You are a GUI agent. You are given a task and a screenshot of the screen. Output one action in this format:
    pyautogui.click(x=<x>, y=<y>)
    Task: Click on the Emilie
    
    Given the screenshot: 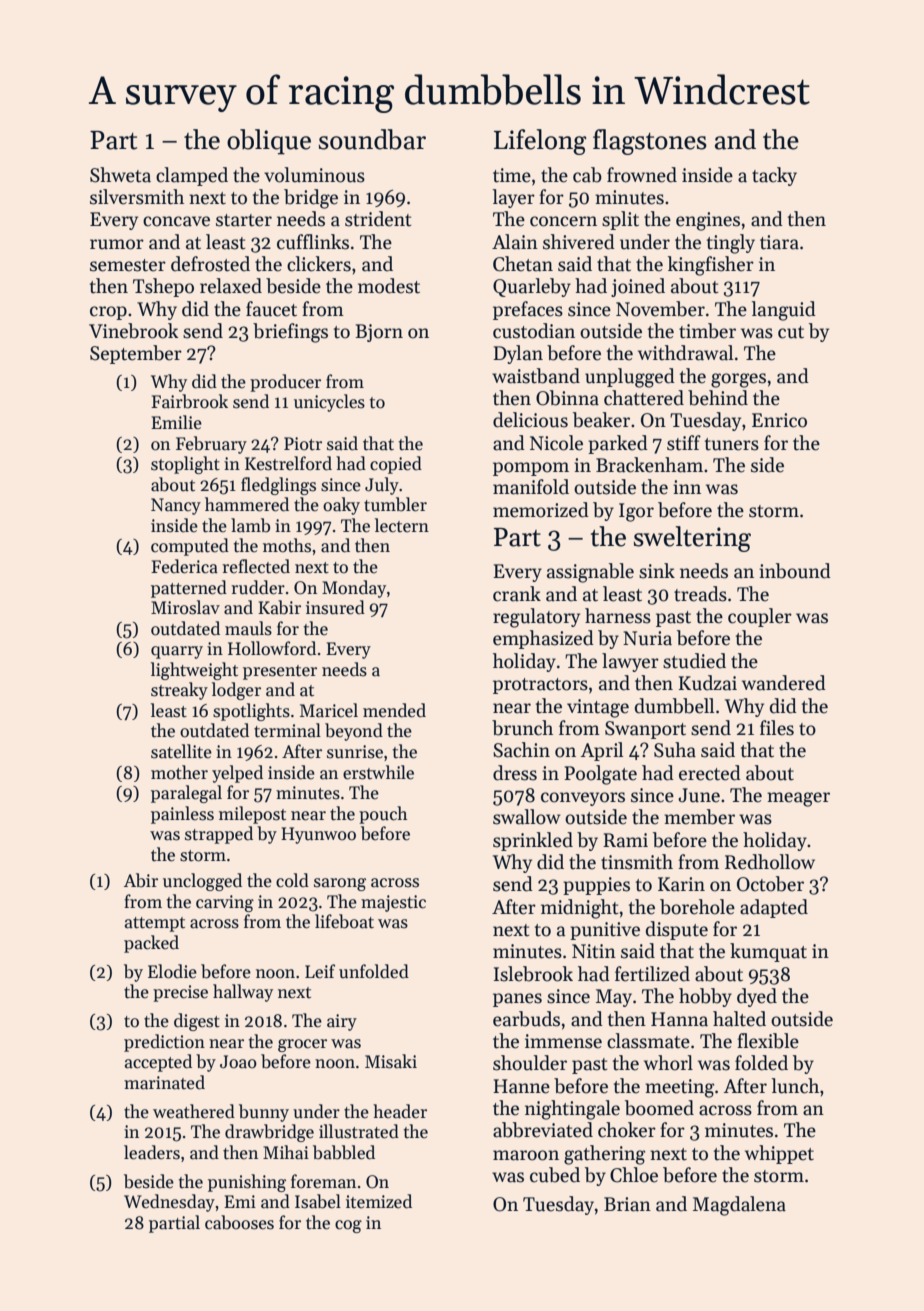 What is the action you would take?
    pyautogui.click(x=176, y=422)
